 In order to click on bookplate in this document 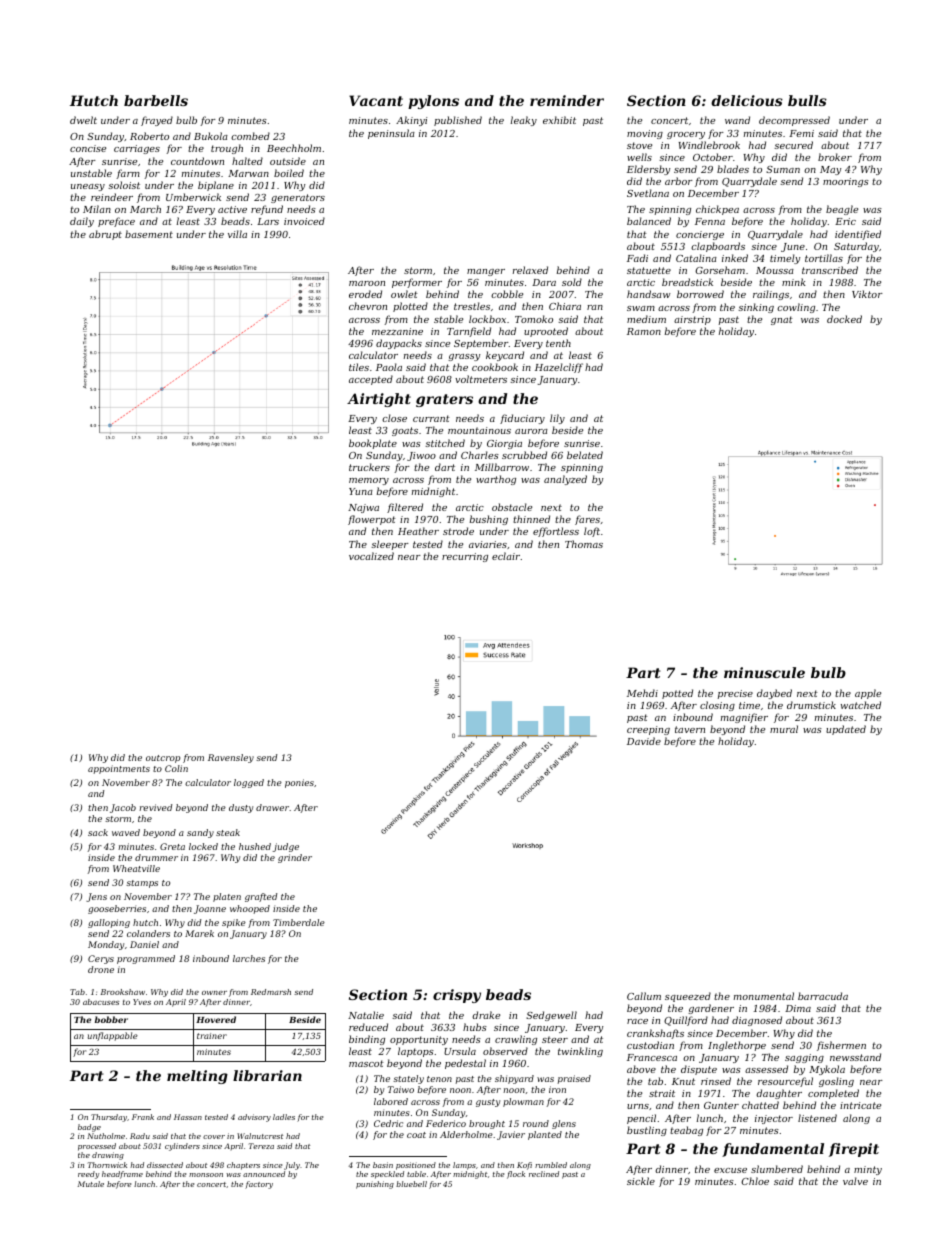, I will do `click(373, 444)`.
